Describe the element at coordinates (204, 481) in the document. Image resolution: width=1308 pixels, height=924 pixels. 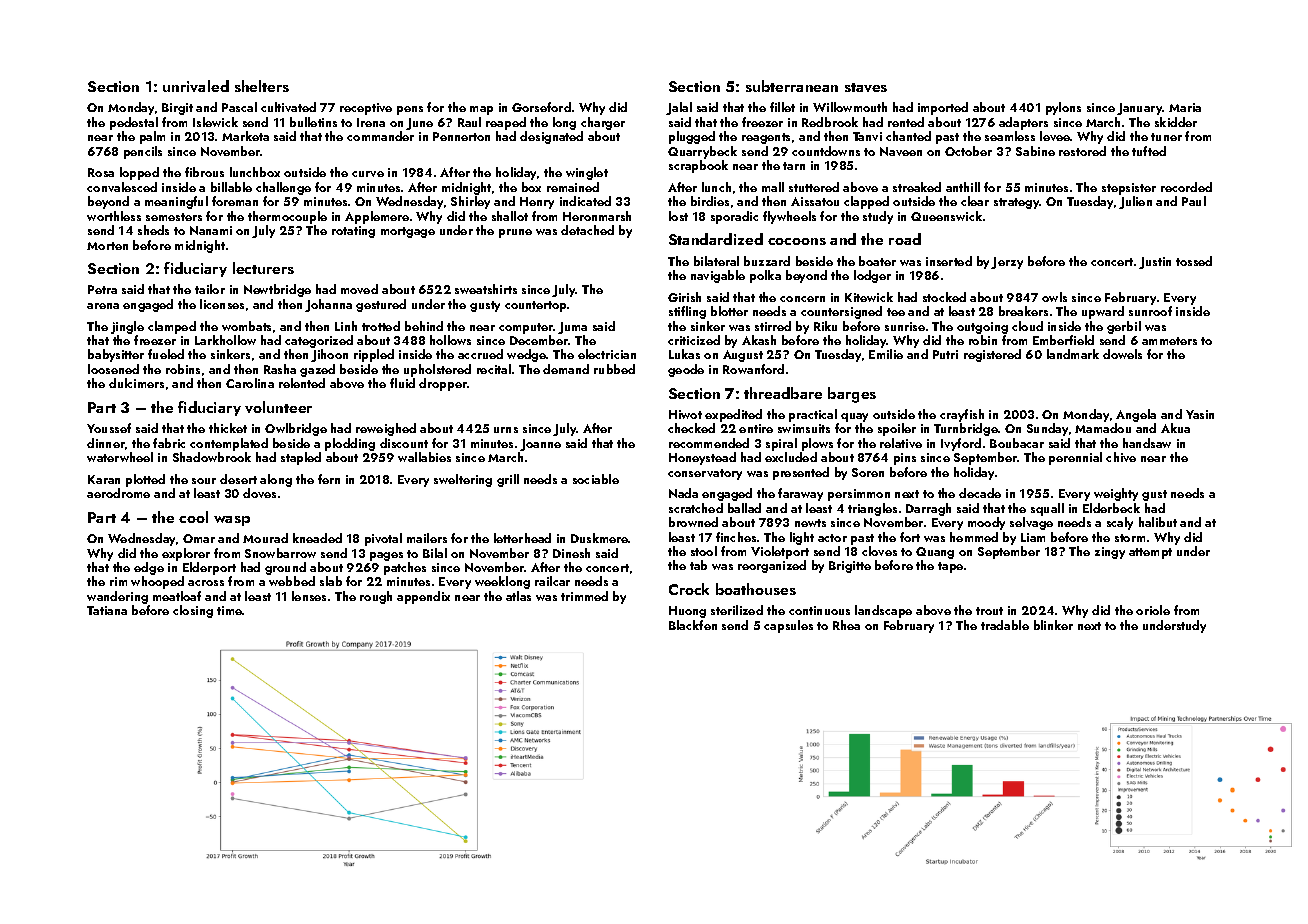
I see `sour` at that location.
